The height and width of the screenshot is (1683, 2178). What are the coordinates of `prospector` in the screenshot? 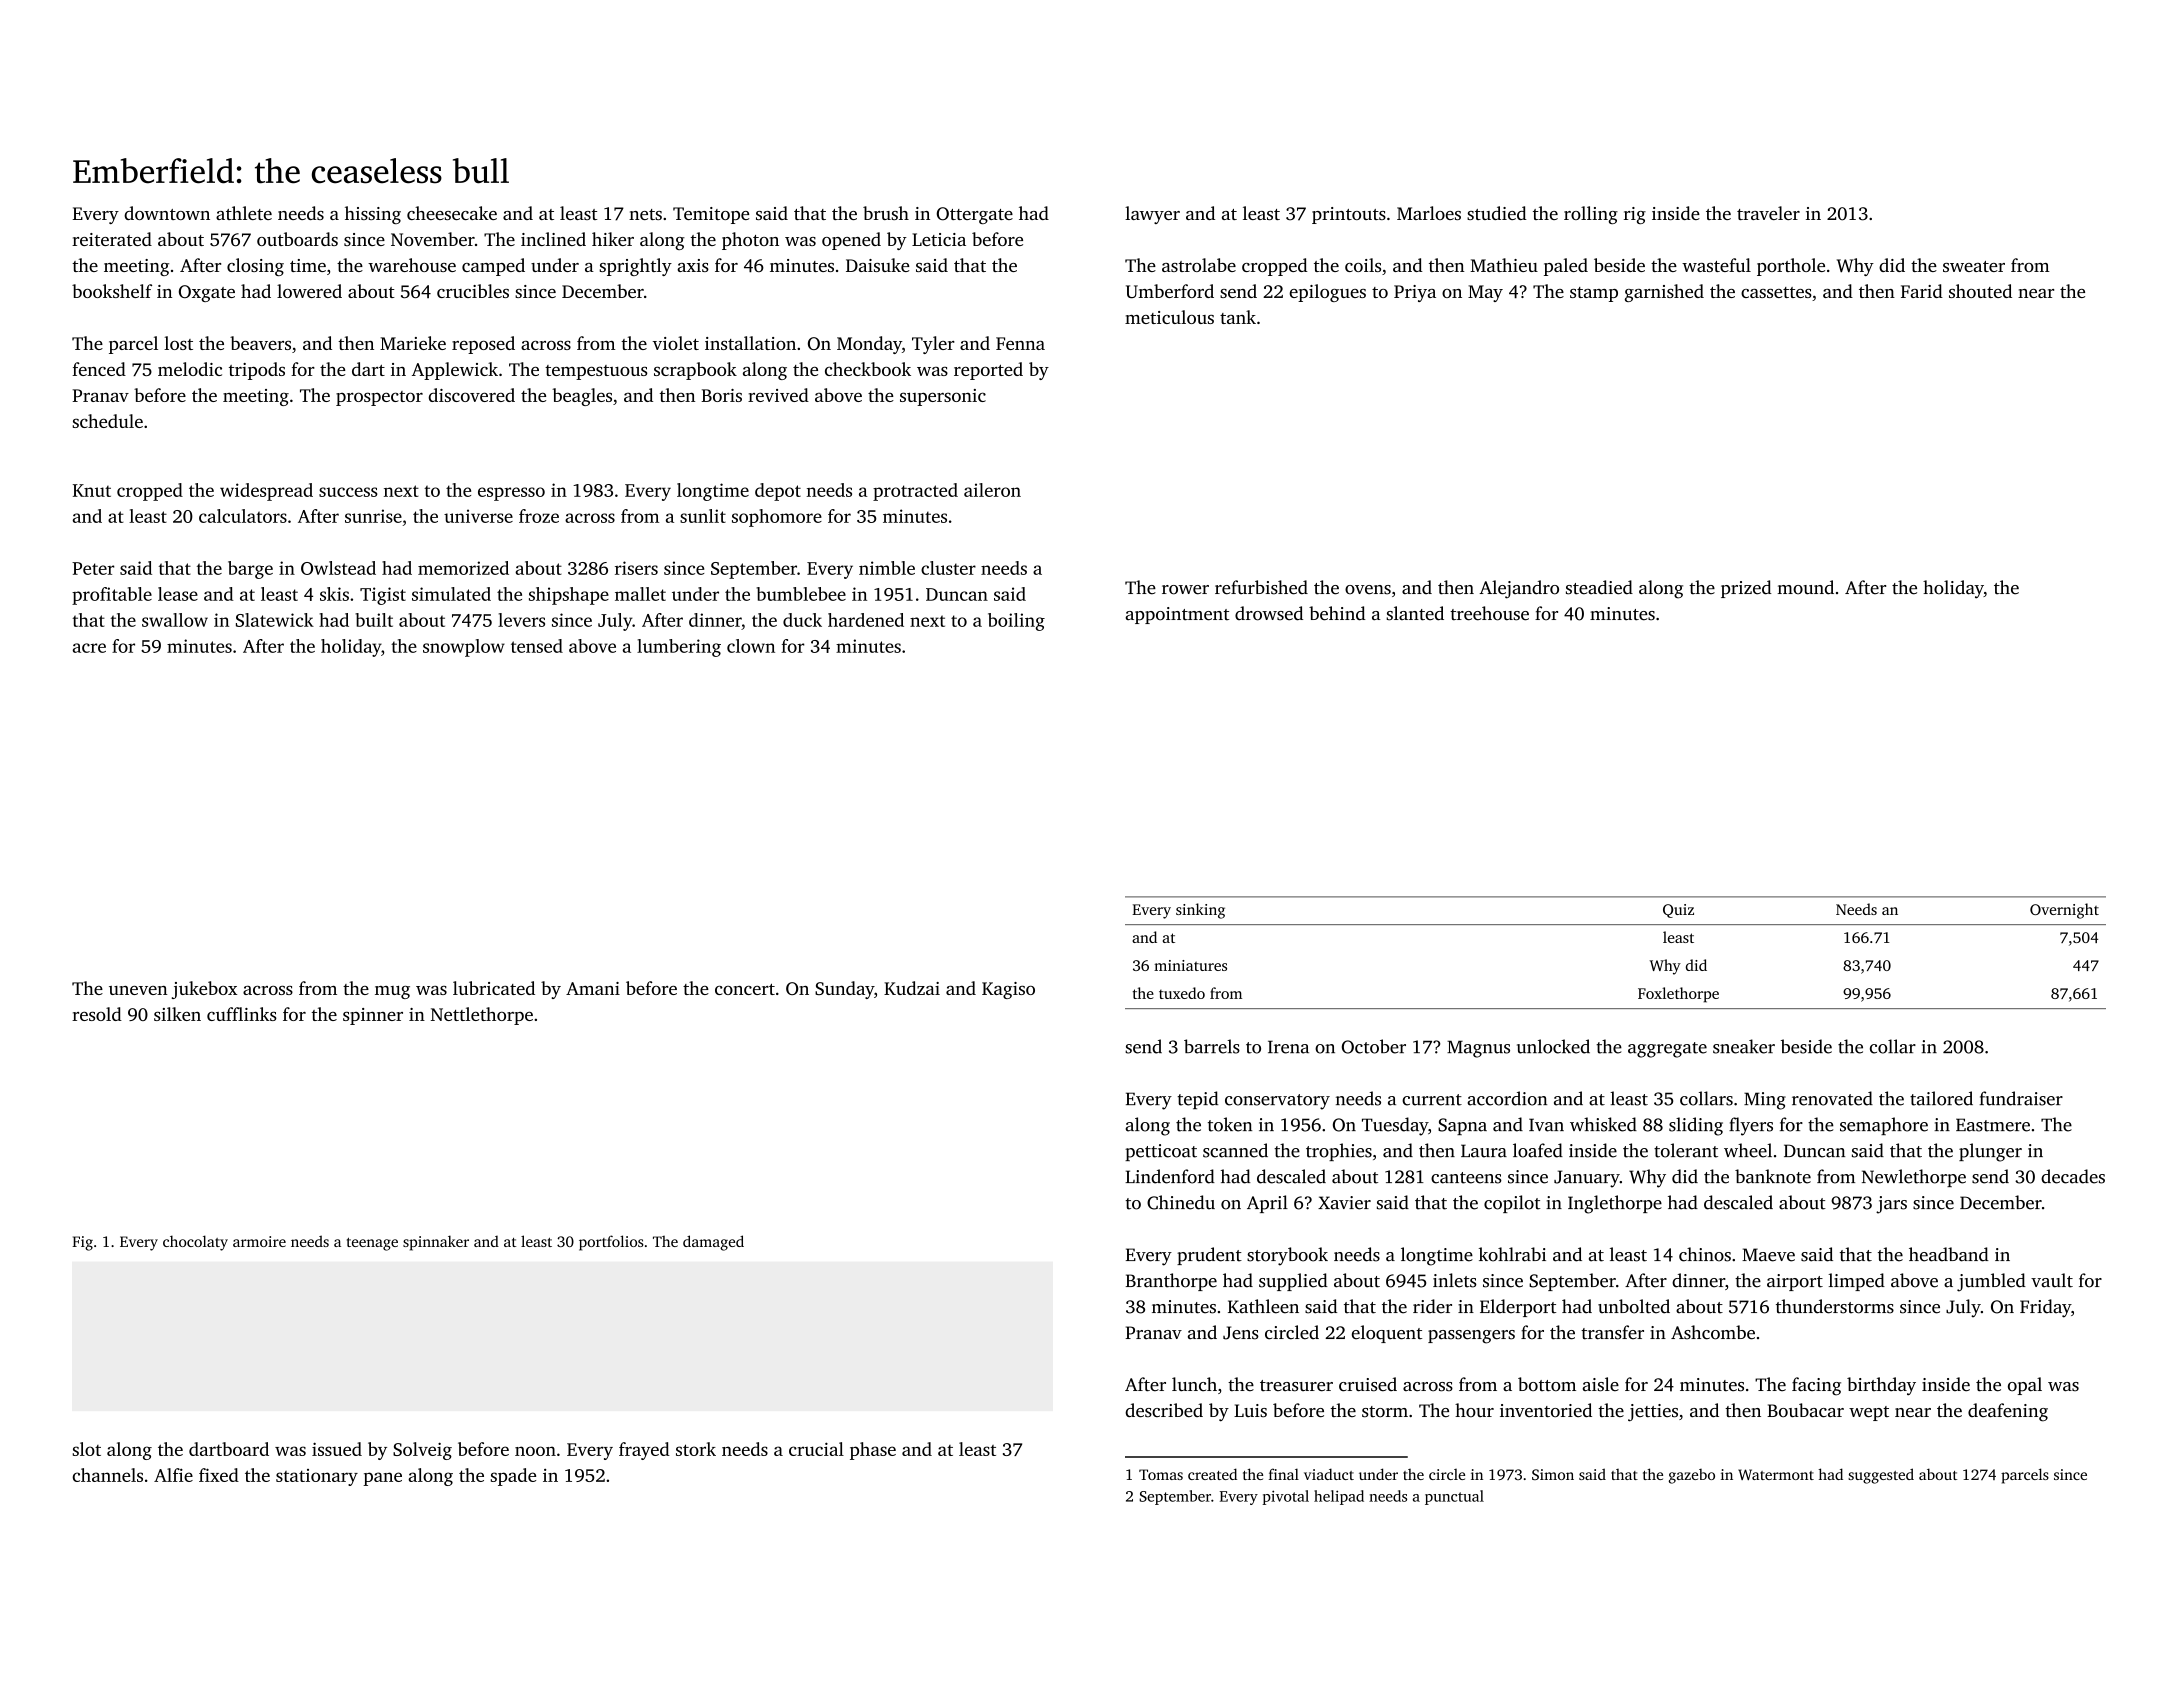 It's located at (379, 398).
